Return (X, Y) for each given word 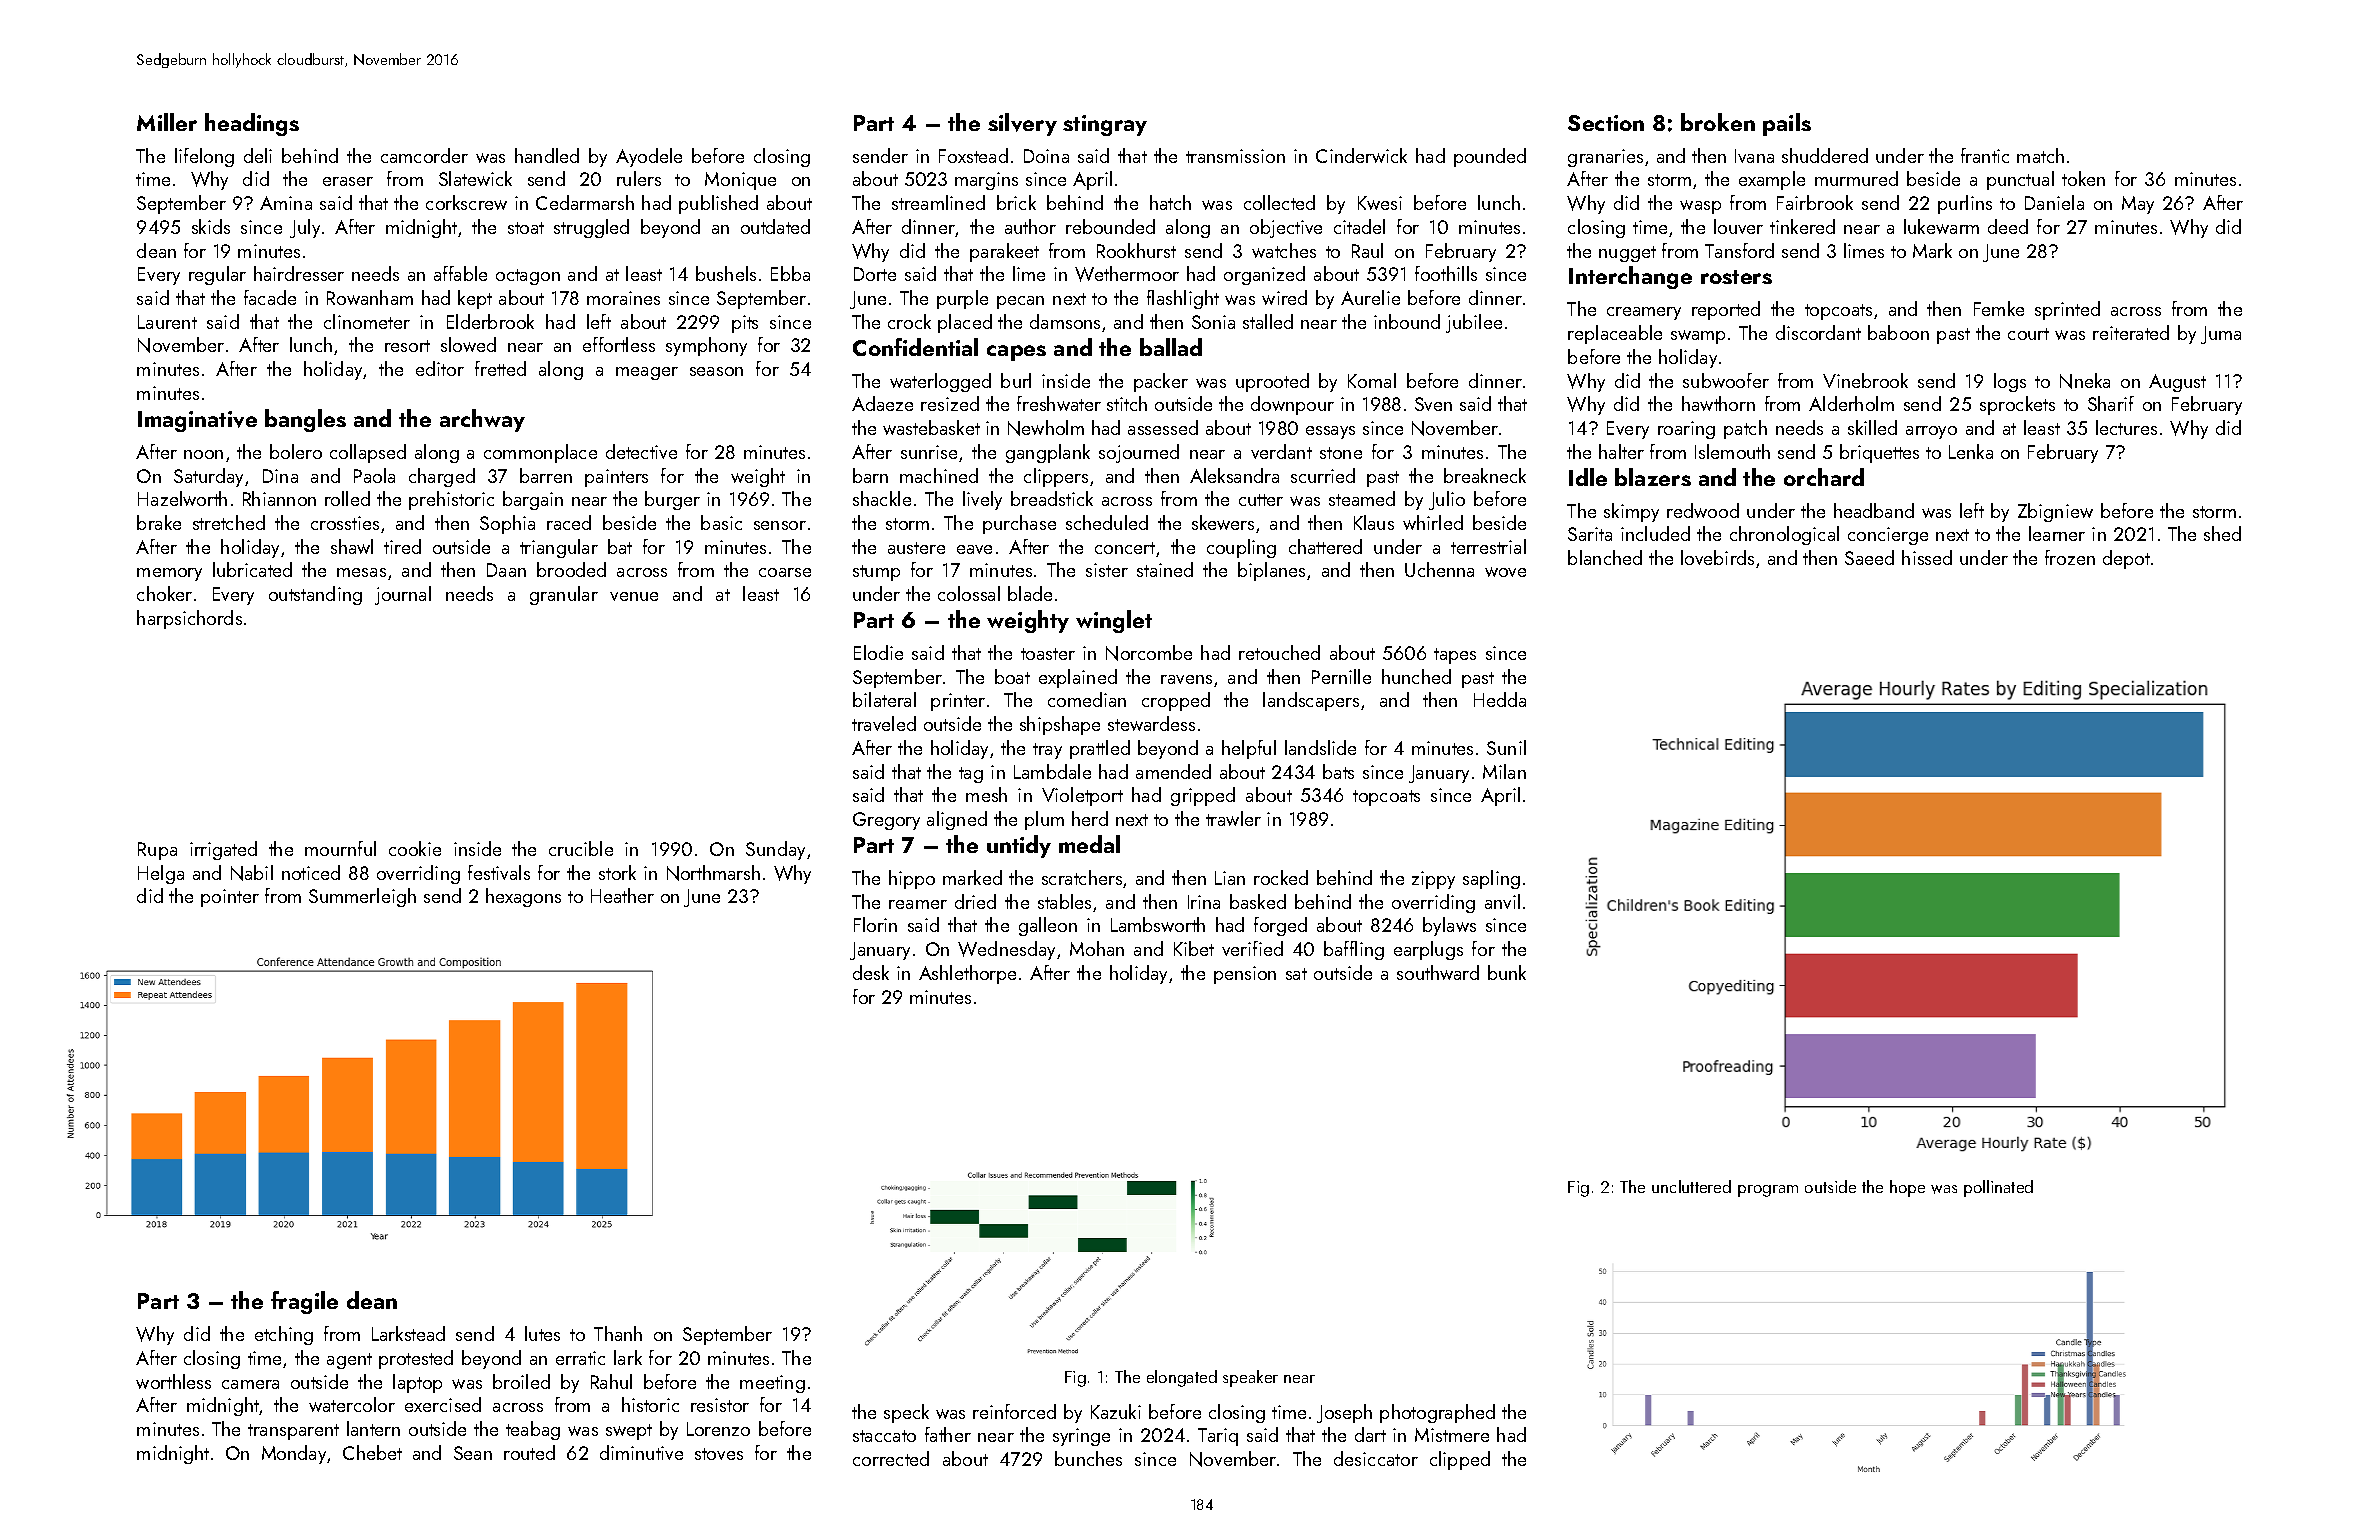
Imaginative (197, 421)
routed (529, 1452)
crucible (581, 848)
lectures (2126, 427)
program (1768, 1191)
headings (252, 124)
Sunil (1506, 747)
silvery (1022, 124)
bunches (1088, 1458)
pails (1787, 124)
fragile (304, 1302)
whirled (1433, 522)
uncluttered (1691, 1186)
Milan (1504, 771)
